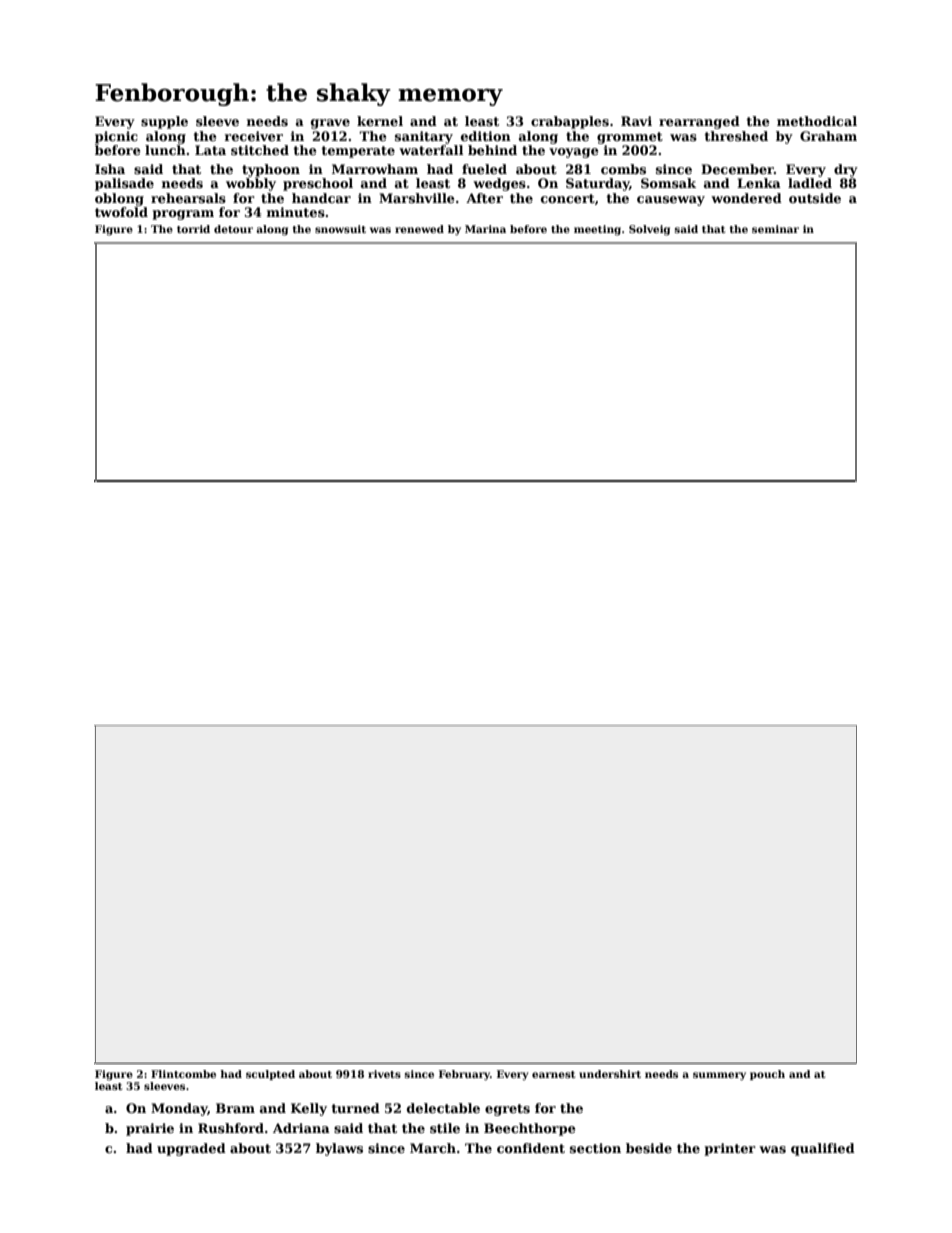 This image has width=952, height=1233. What do you see at coordinates (610, 1074) in the image?
I see `undershirt` at bounding box center [610, 1074].
